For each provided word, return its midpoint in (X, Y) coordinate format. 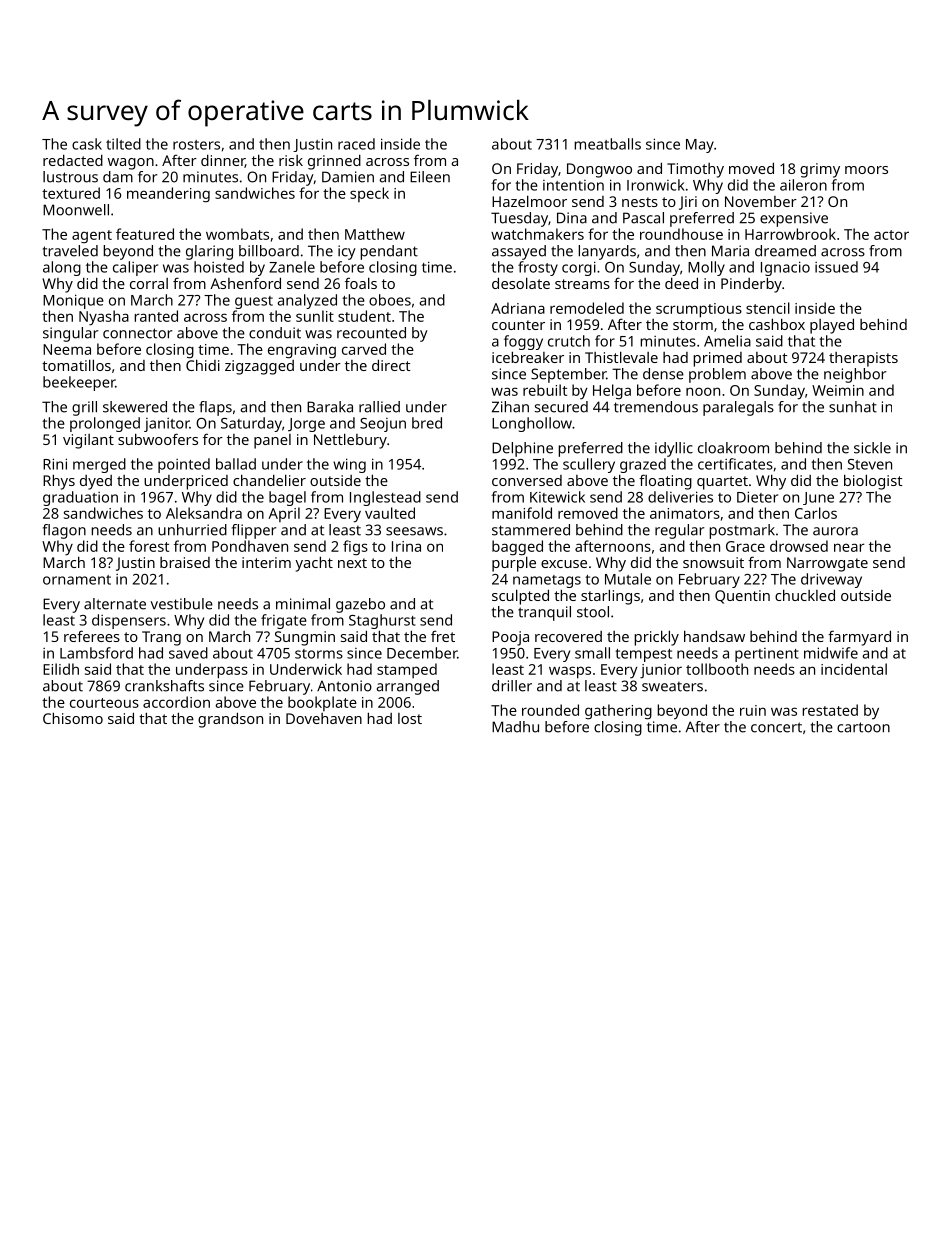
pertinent (767, 655)
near (849, 547)
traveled (70, 251)
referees (92, 636)
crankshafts (164, 686)
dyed (96, 482)
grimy (820, 170)
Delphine (522, 449)
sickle (872, 448)
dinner (223, 161)
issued (836, 267)
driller (512, 686)
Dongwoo (599, 170)
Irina (406, 546)
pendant (389, 252)
